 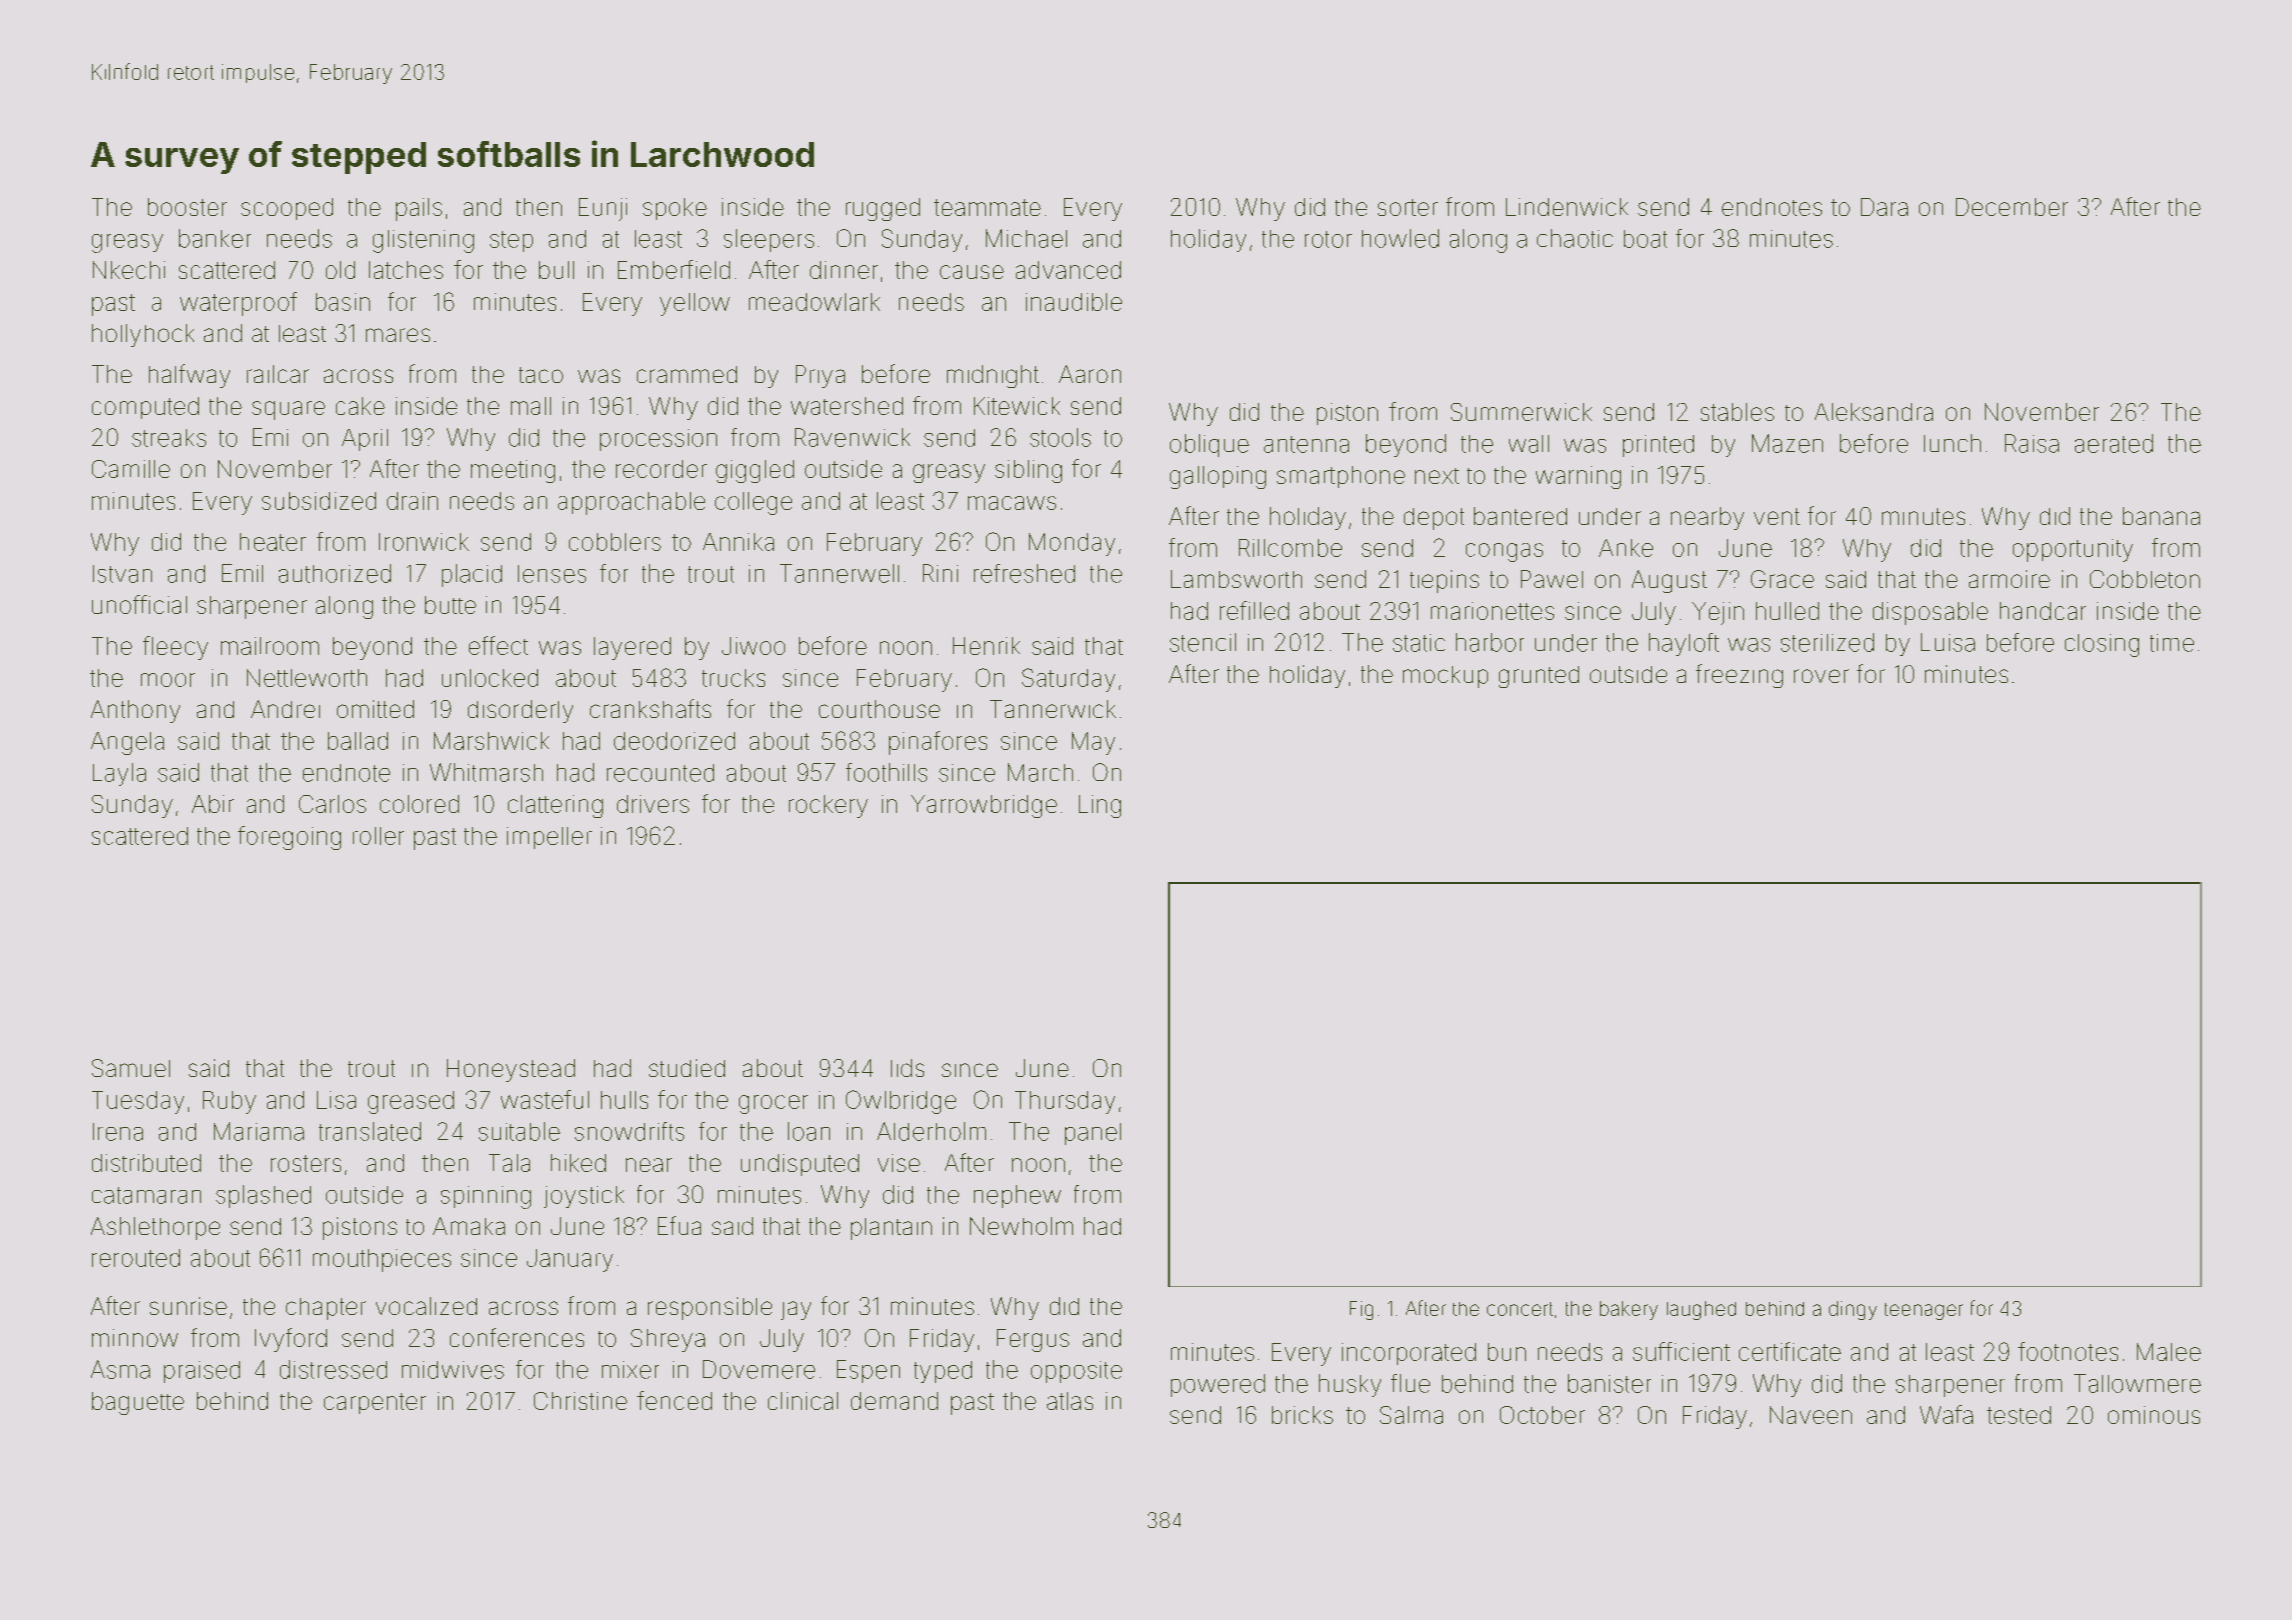 I want to click on foregoing, so click(x=289, y=838).
